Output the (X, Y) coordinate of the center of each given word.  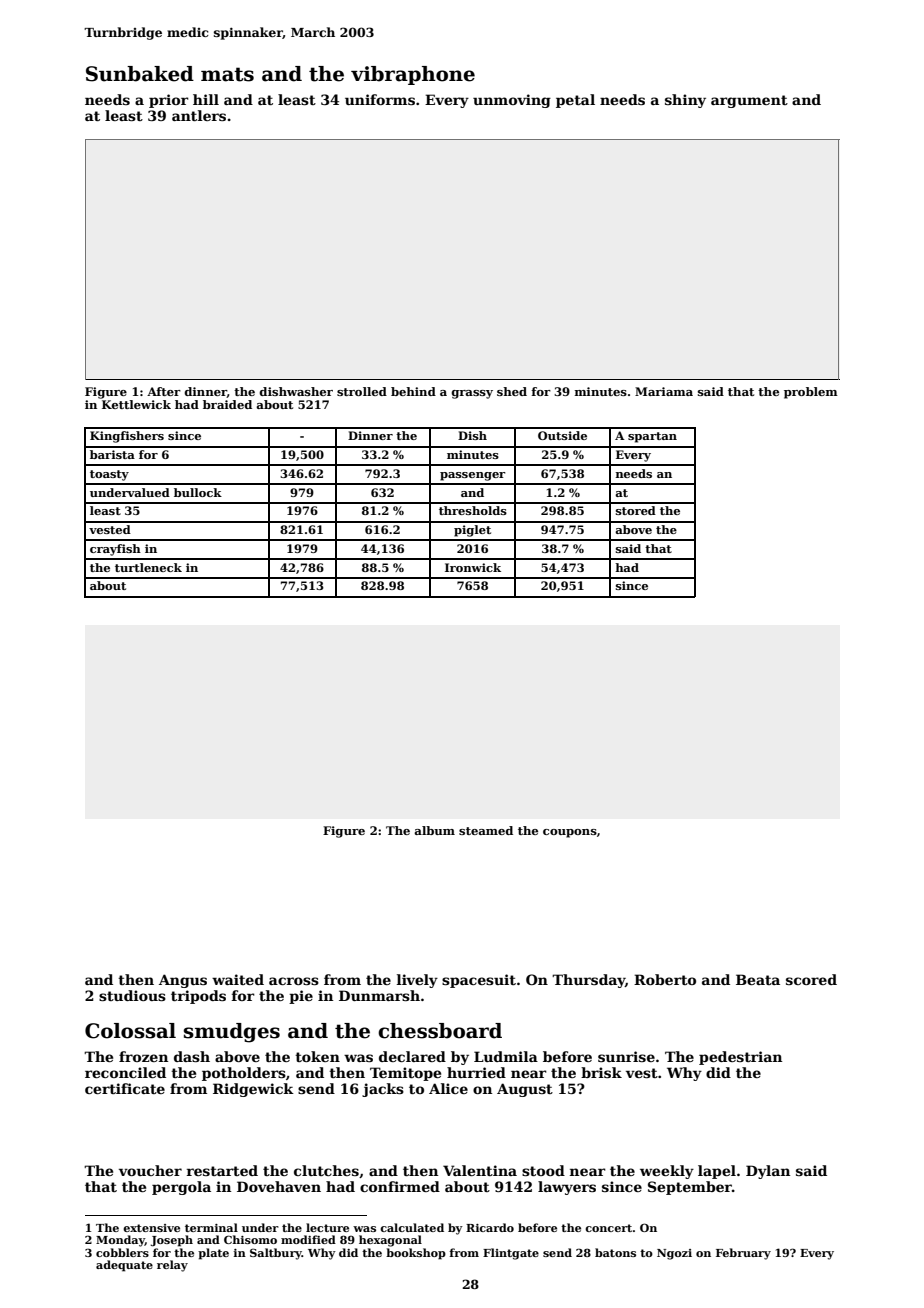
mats (227, 74)
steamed (486, 830)
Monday (120, 1241)
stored (636, 510)
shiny (685, 101)
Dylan (768, 1172)
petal (575, 101)
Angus (183, 981)
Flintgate (511, 1254)
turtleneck (148, 567)
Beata (758, 979)
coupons (570, 833)
